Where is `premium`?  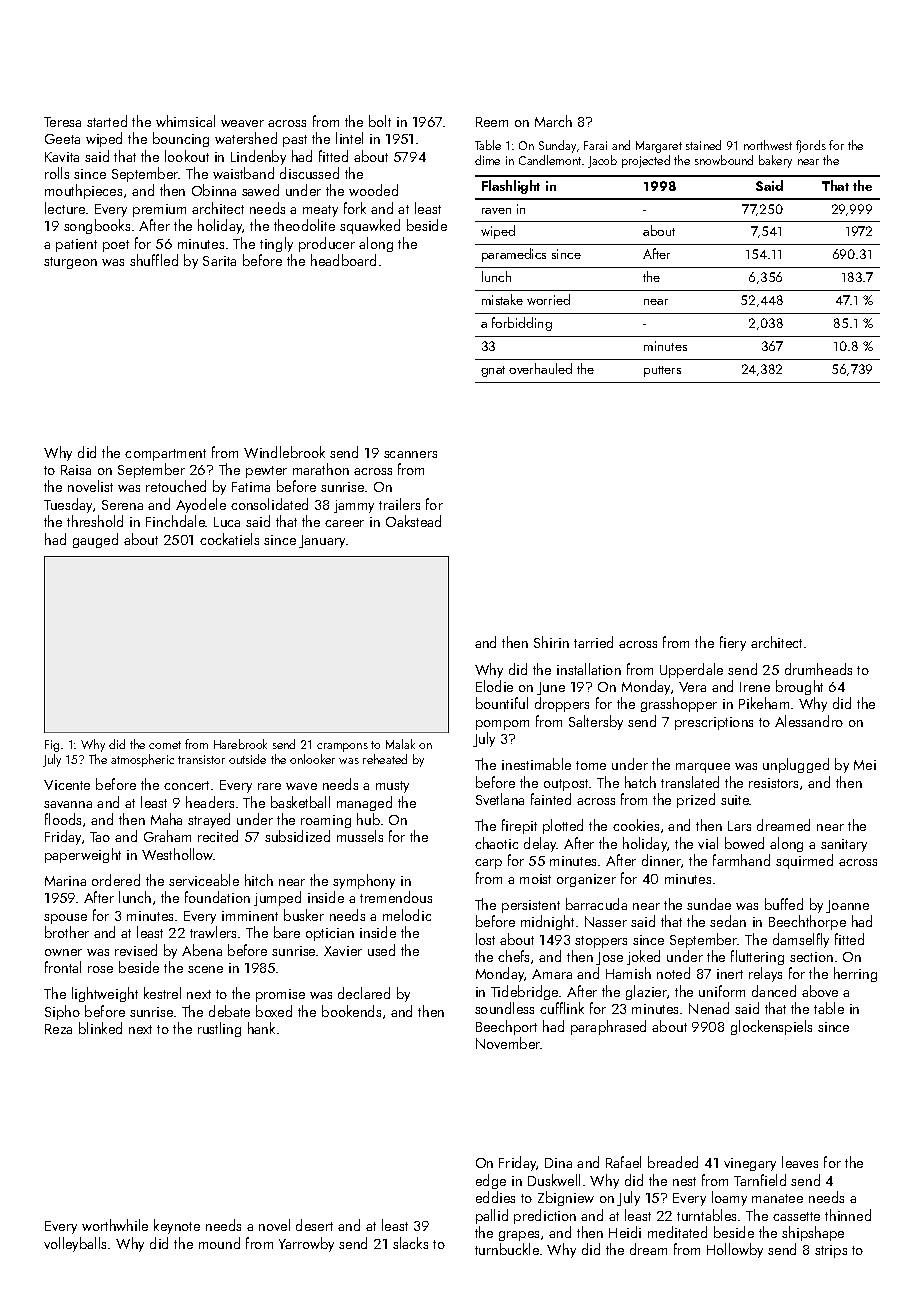 premium is located at coordinates (159, 210).
